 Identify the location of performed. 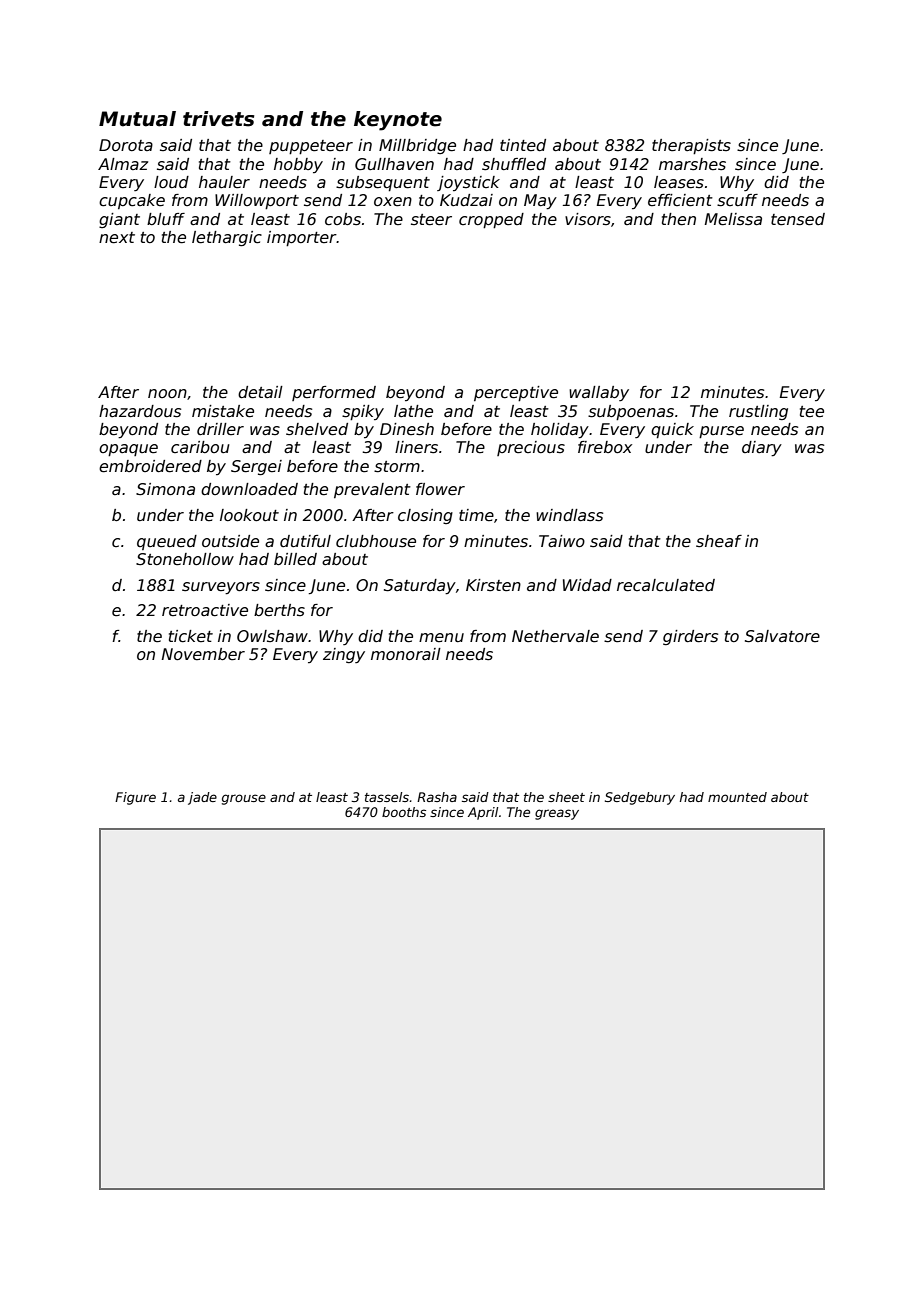
(334, 393).
